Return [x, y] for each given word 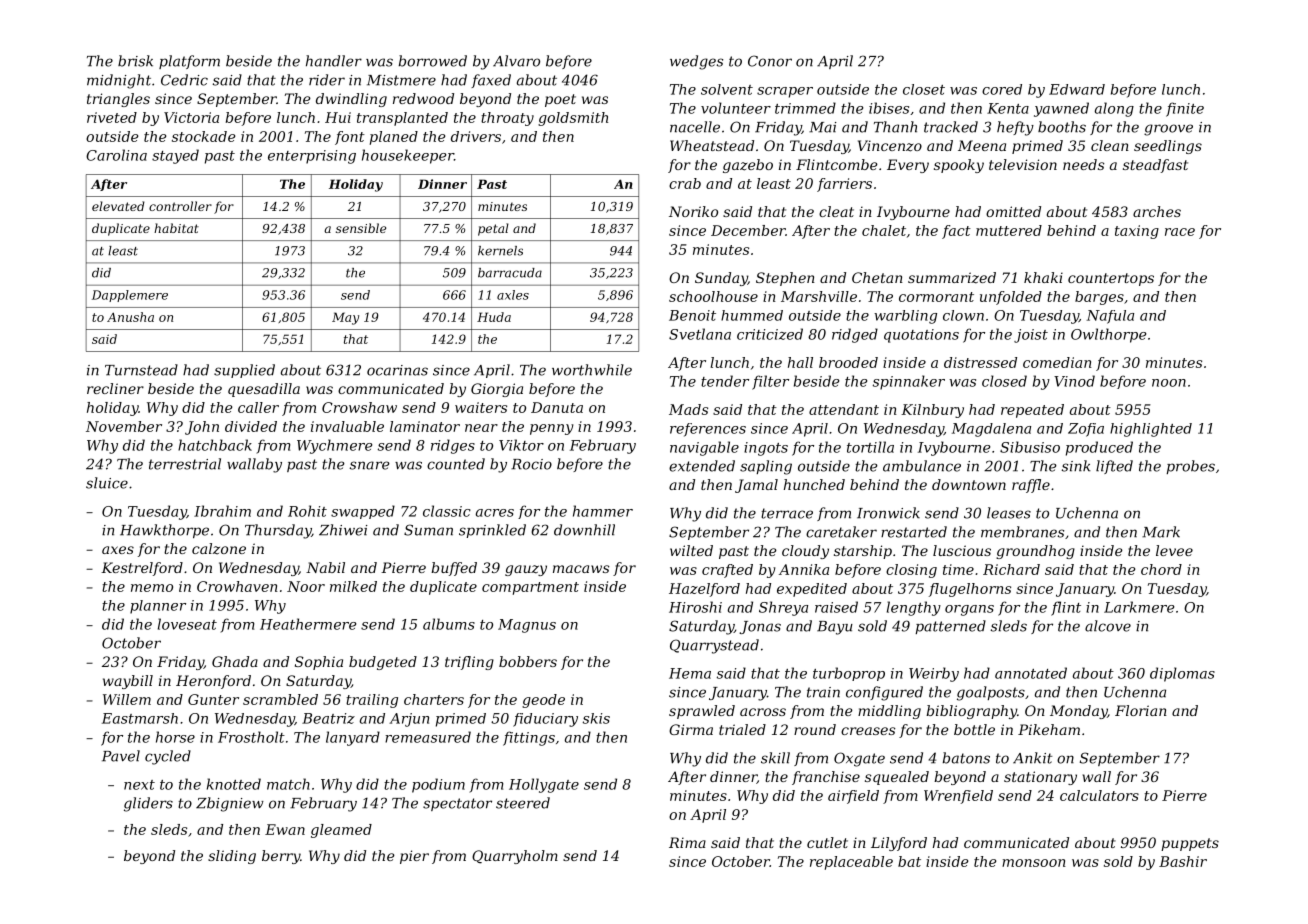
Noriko [693, 211]
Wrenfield [958, 797]
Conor [770, 61]
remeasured [428, 737]
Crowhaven [237, 586]
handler [334, 61]
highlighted [1151, 430]
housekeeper [408, 156]
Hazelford [704, 590]
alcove [1108, 626]
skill [775, 758]
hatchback [215, 445]
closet [924, 89]
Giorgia [497, 390]
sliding [232, 857]
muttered [1009, 230]
